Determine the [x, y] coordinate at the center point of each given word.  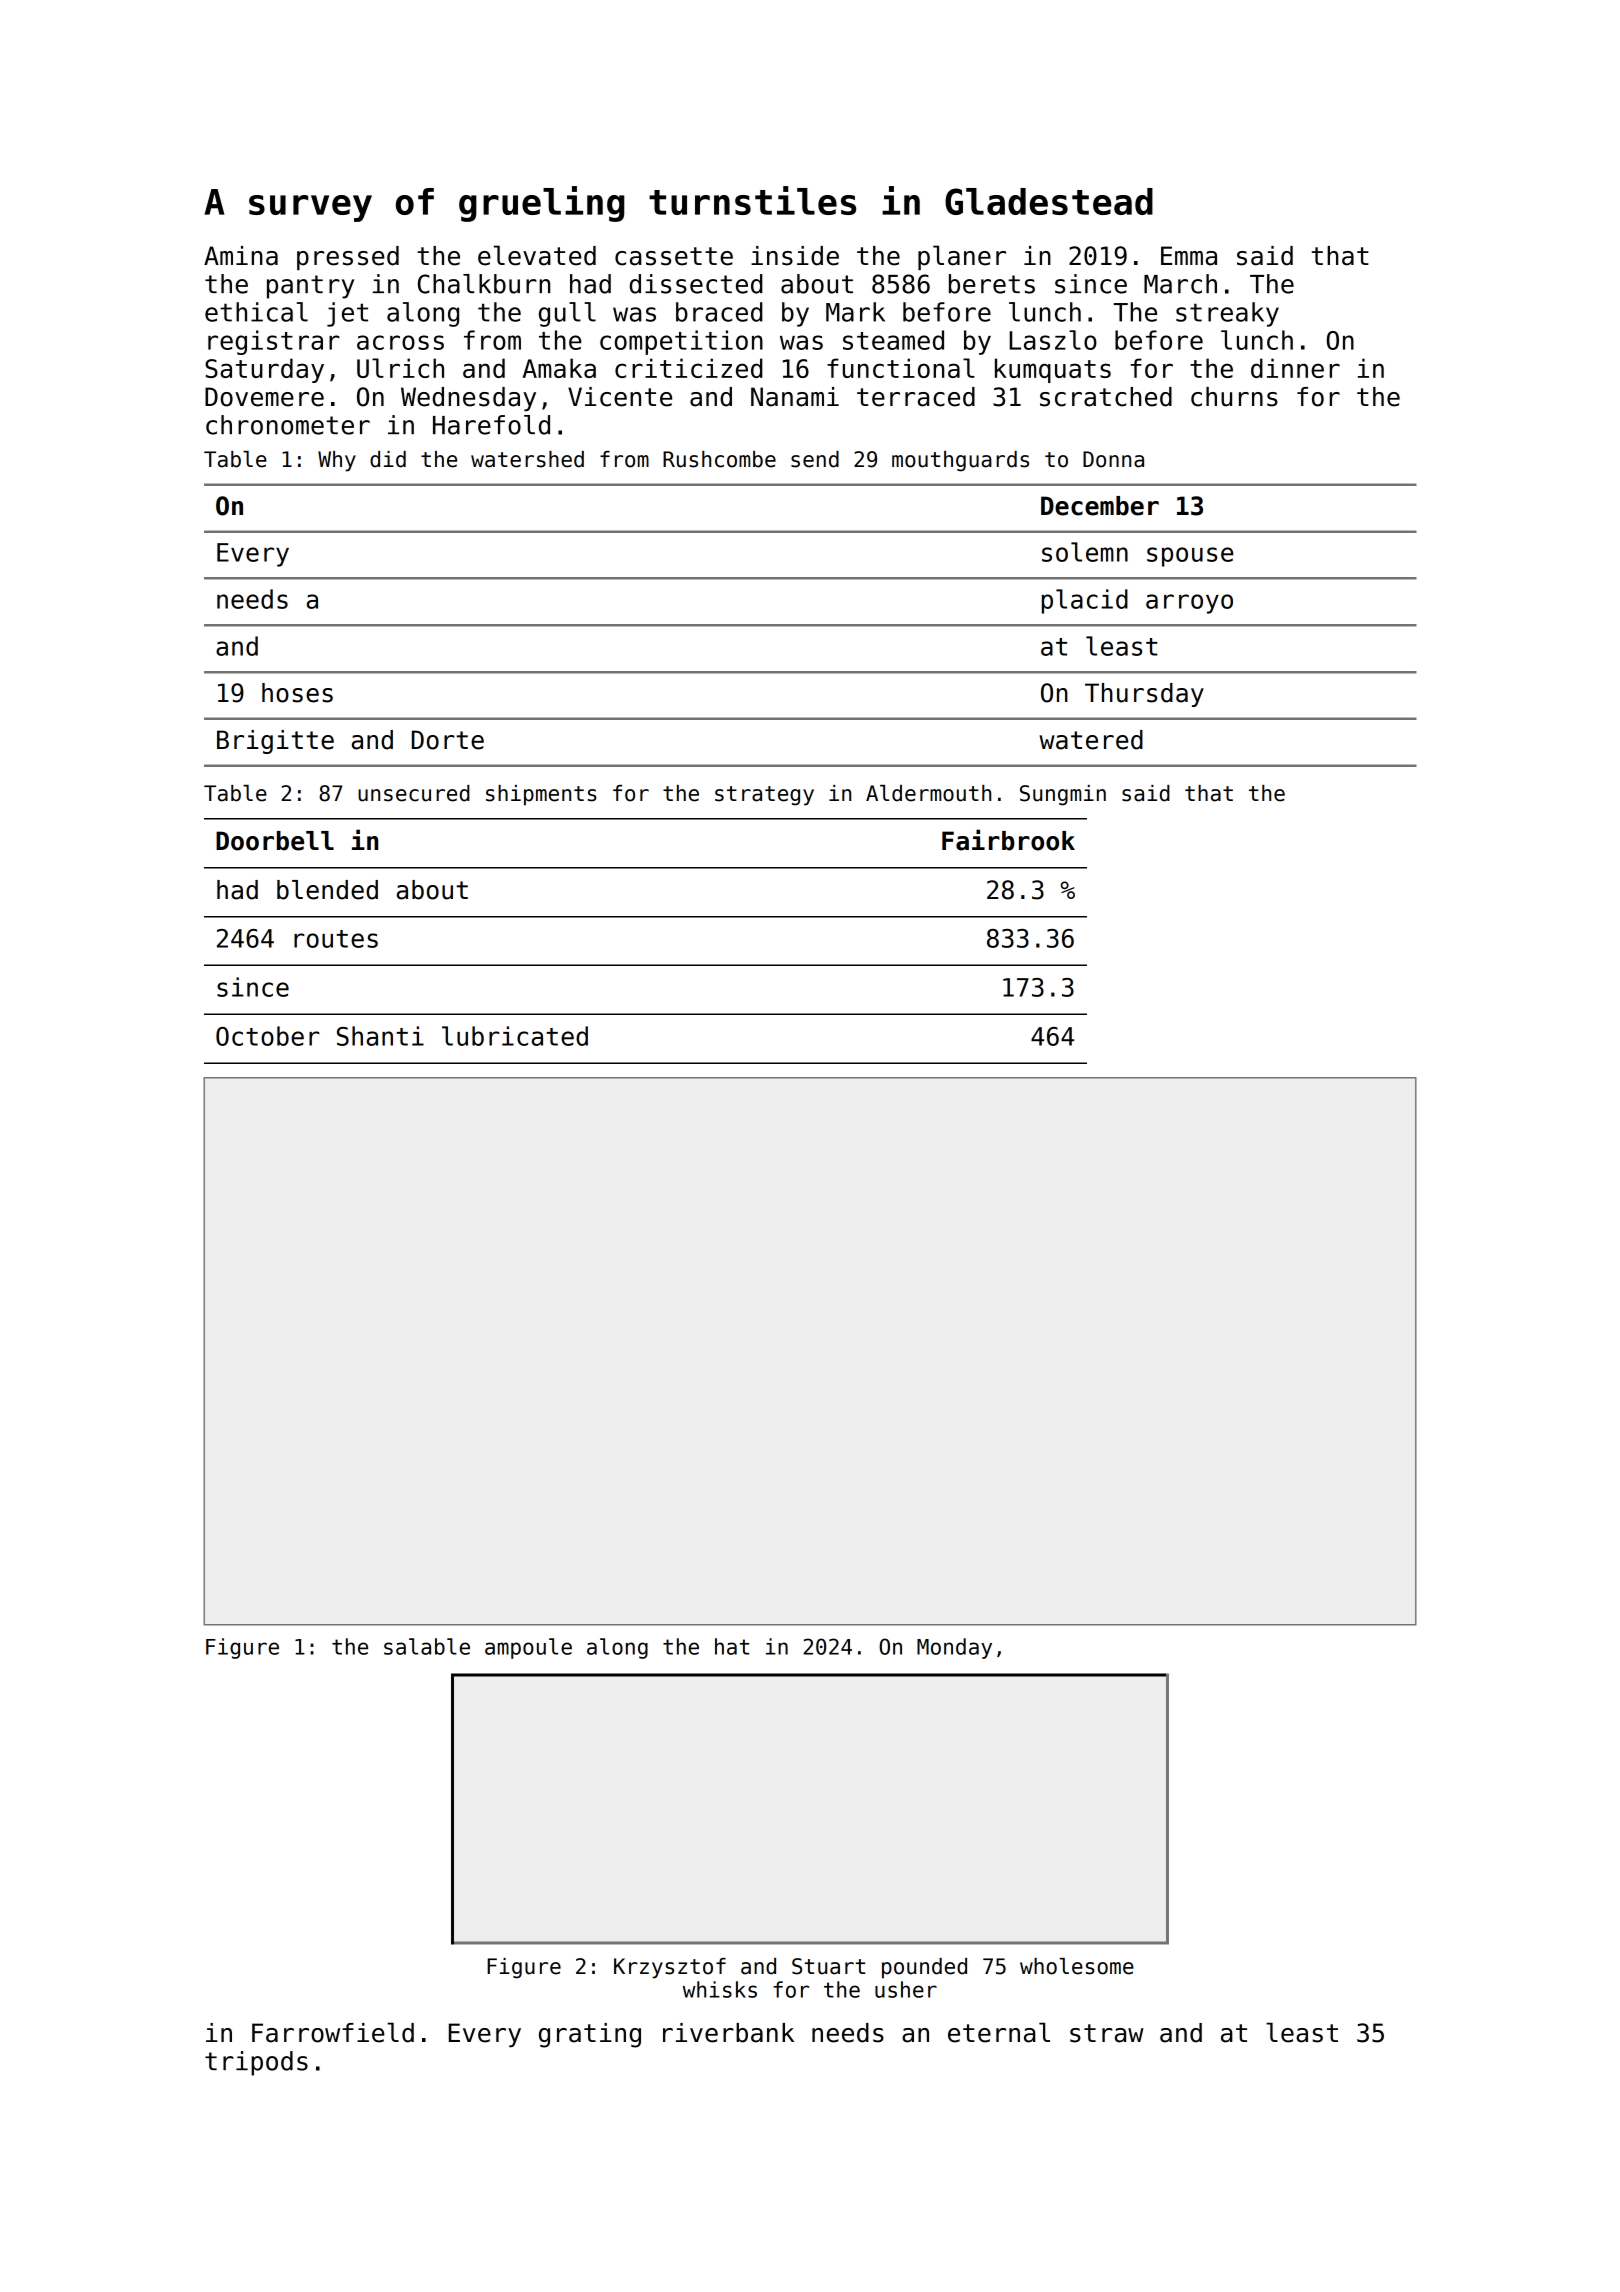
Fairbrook [1008, 840]
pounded [924, 1968]
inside [795, 256]
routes [336, 939]
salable [427, 1646]
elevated [537, 255]
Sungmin [1063, 795]
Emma [1189, 256]
